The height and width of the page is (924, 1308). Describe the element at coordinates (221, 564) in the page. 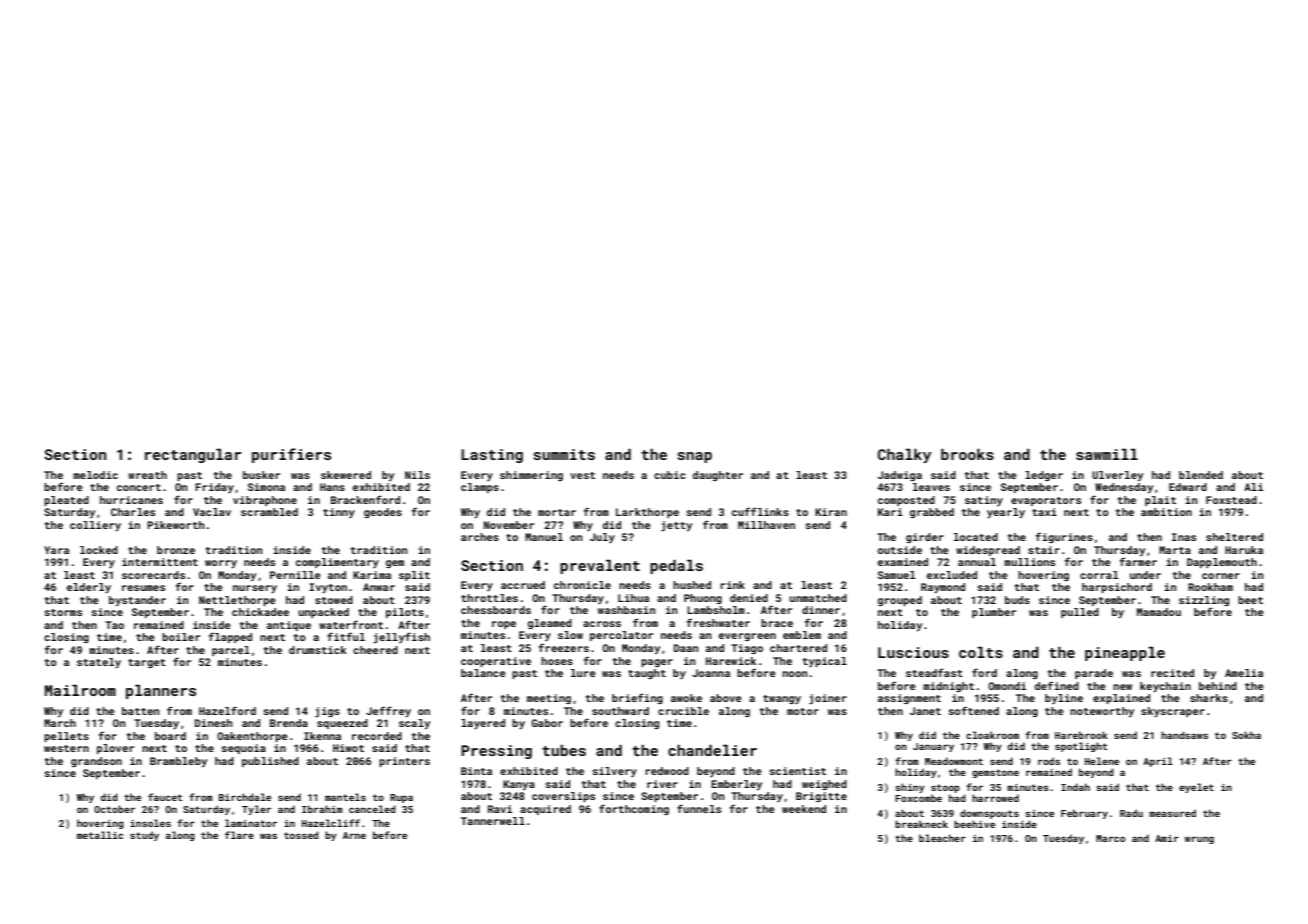

I see `worry` at that location.
